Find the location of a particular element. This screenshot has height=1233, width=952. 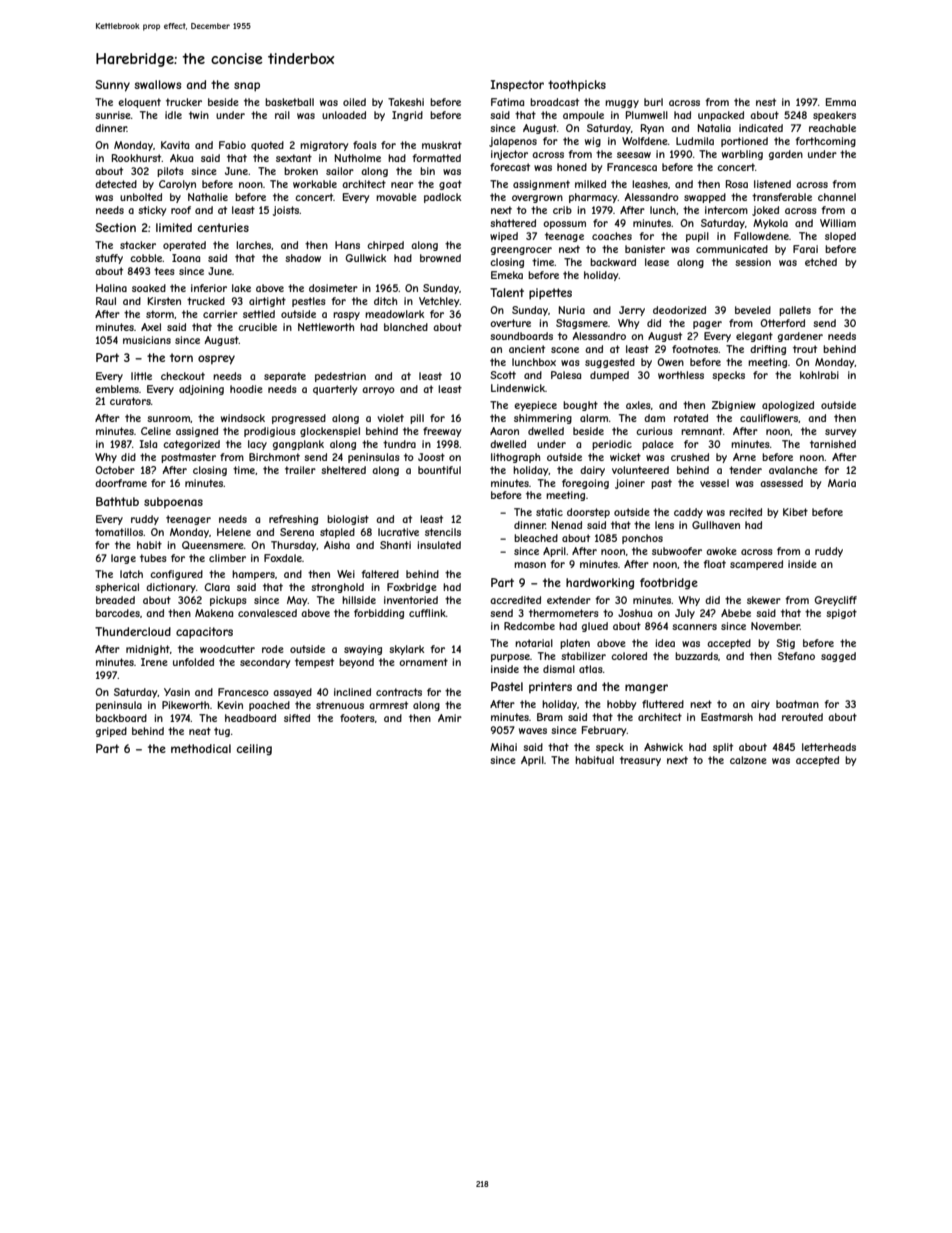

Zbigniew is located at coordinates (734, 406).
